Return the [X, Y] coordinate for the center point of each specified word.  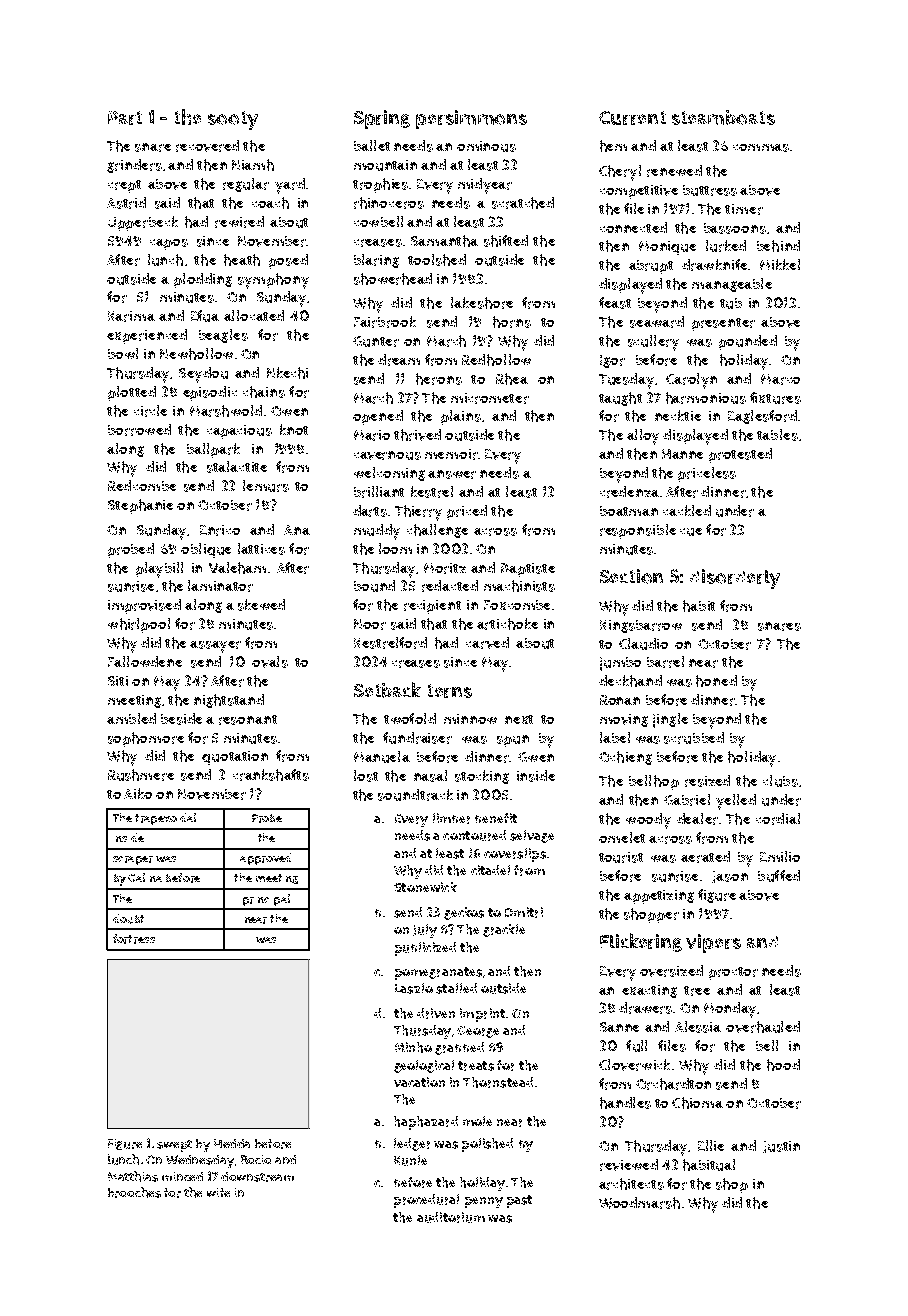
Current [632, 118]
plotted [132, 393]
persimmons [471, 119]
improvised [144, 606]
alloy [643, 437]
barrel [665, 662]
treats [476, 1066]
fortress [134, 939]
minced [182, 1176]
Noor [370, 624]
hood [783, 1065]
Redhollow [496, 360]
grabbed [459, 1048]
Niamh [253, 165]
